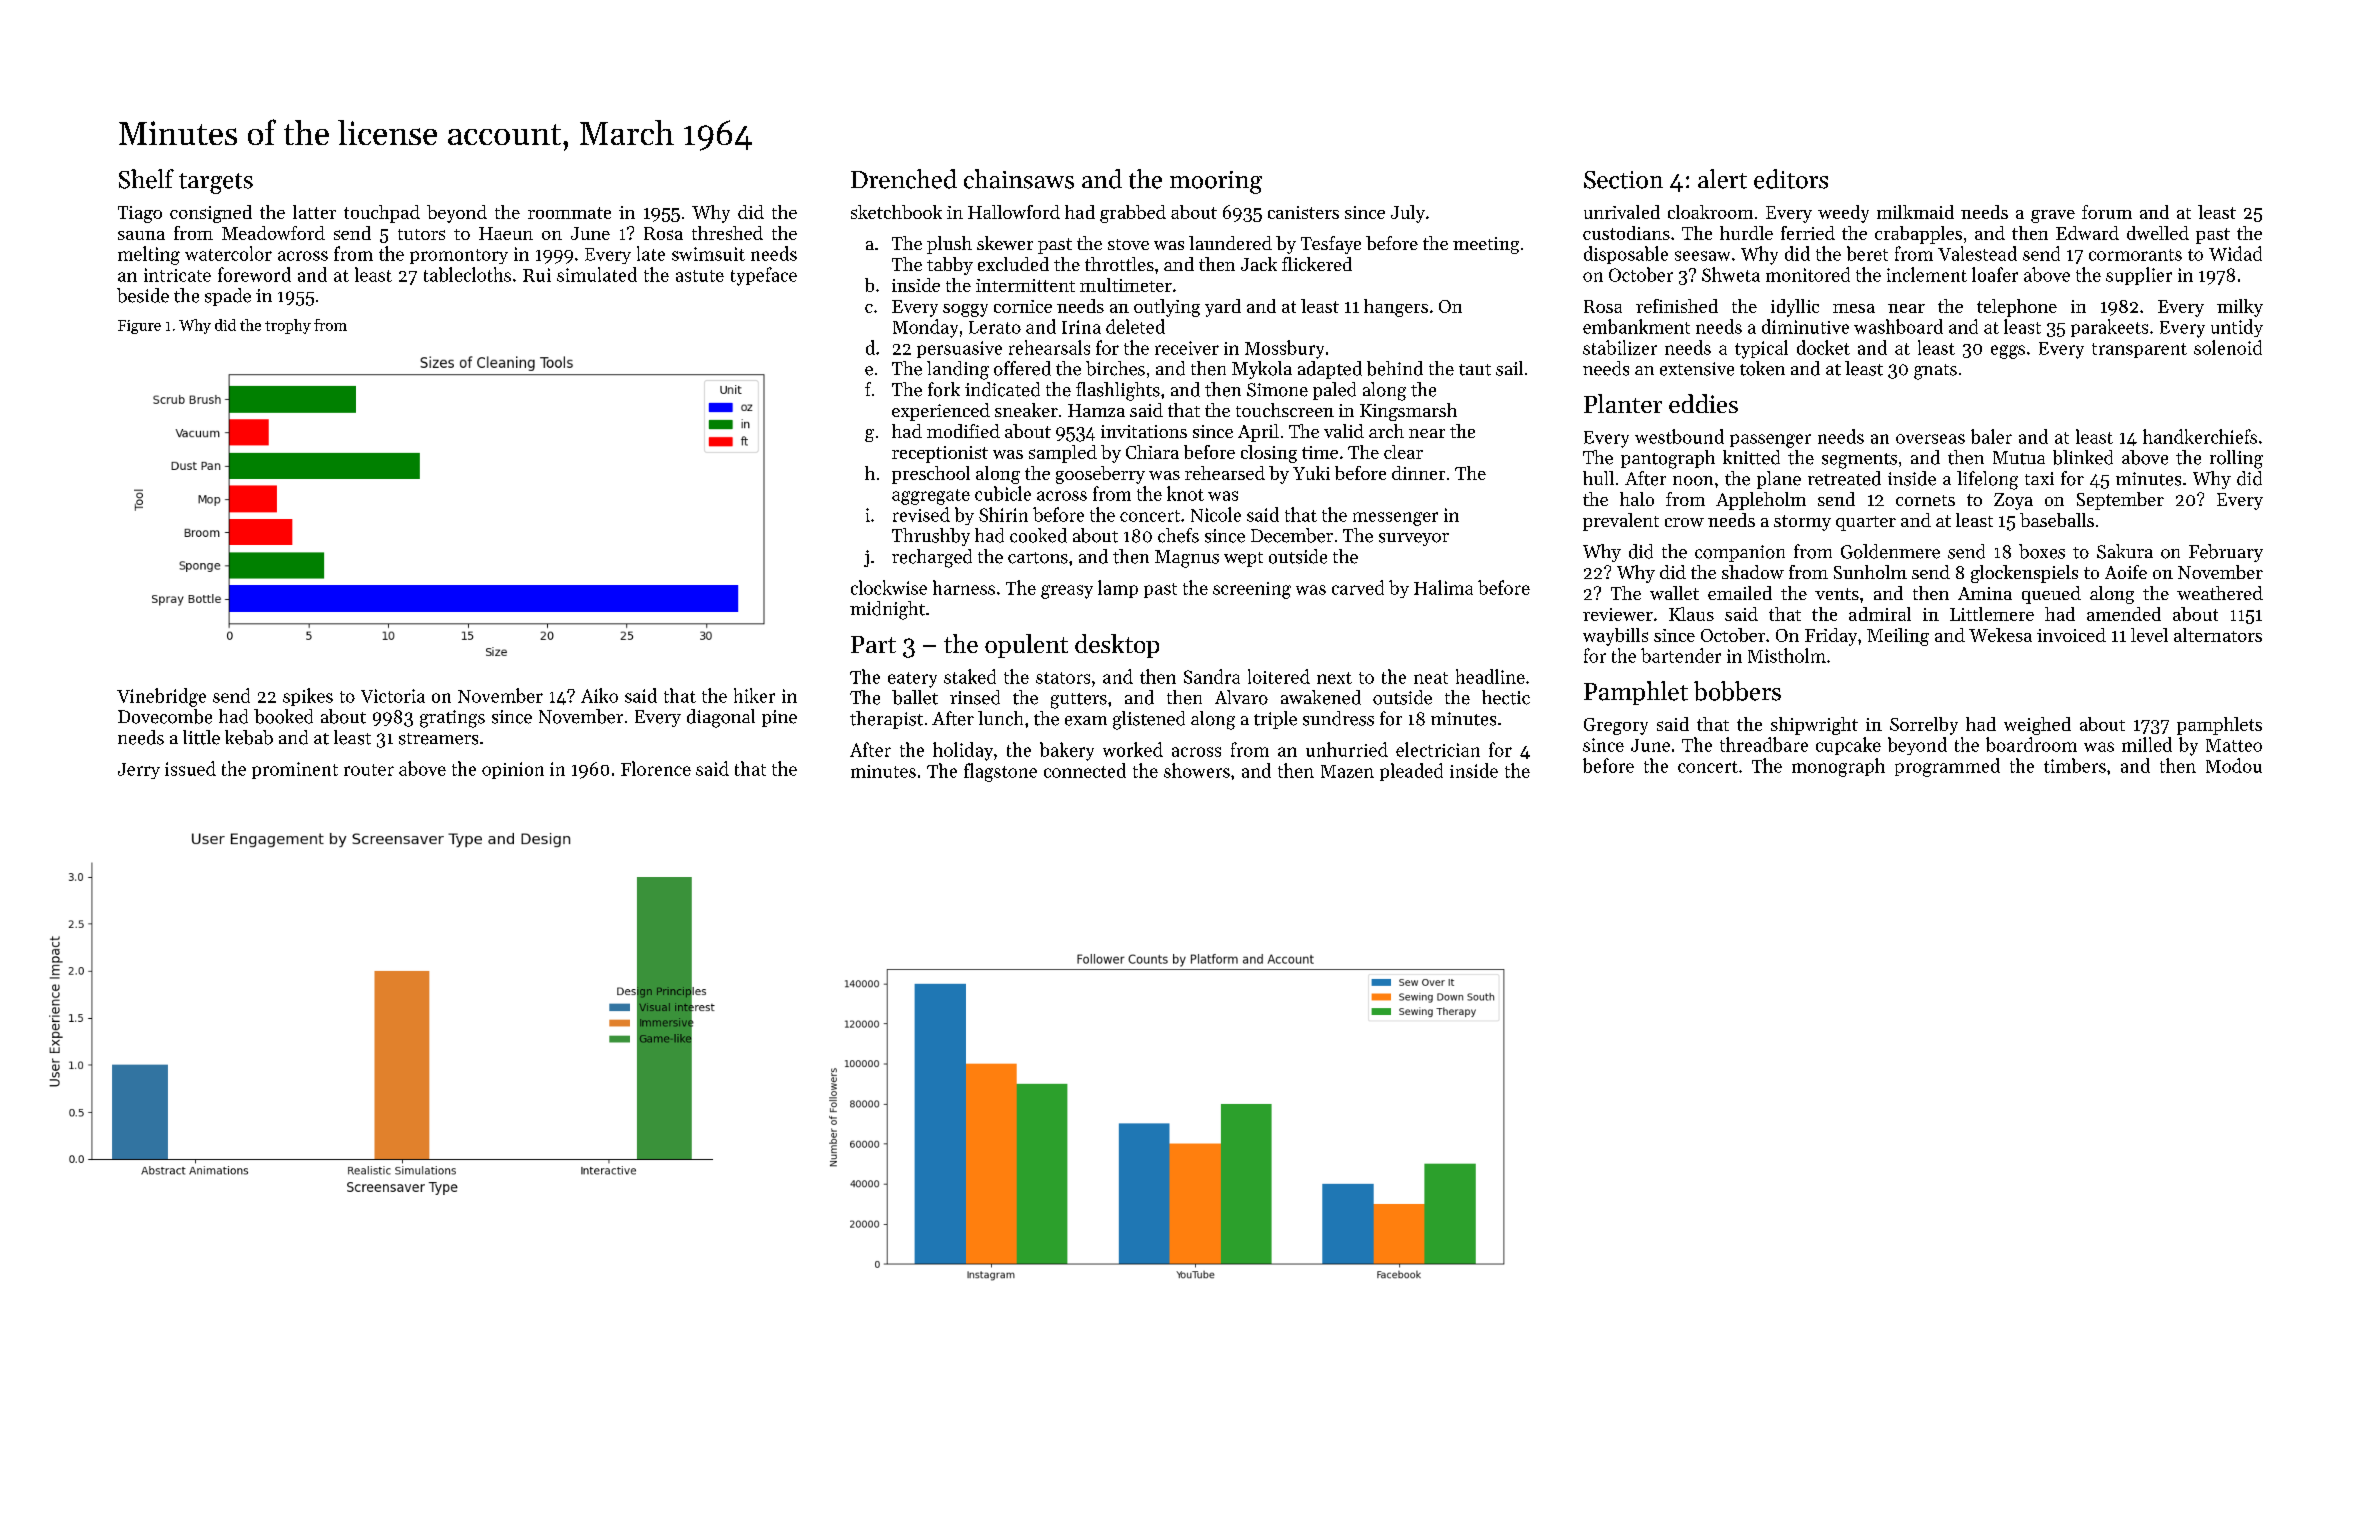  What do you see at coordinates (1791, 179) in the screenshot?
I see `editors` at bounding box center [1791, 179].
